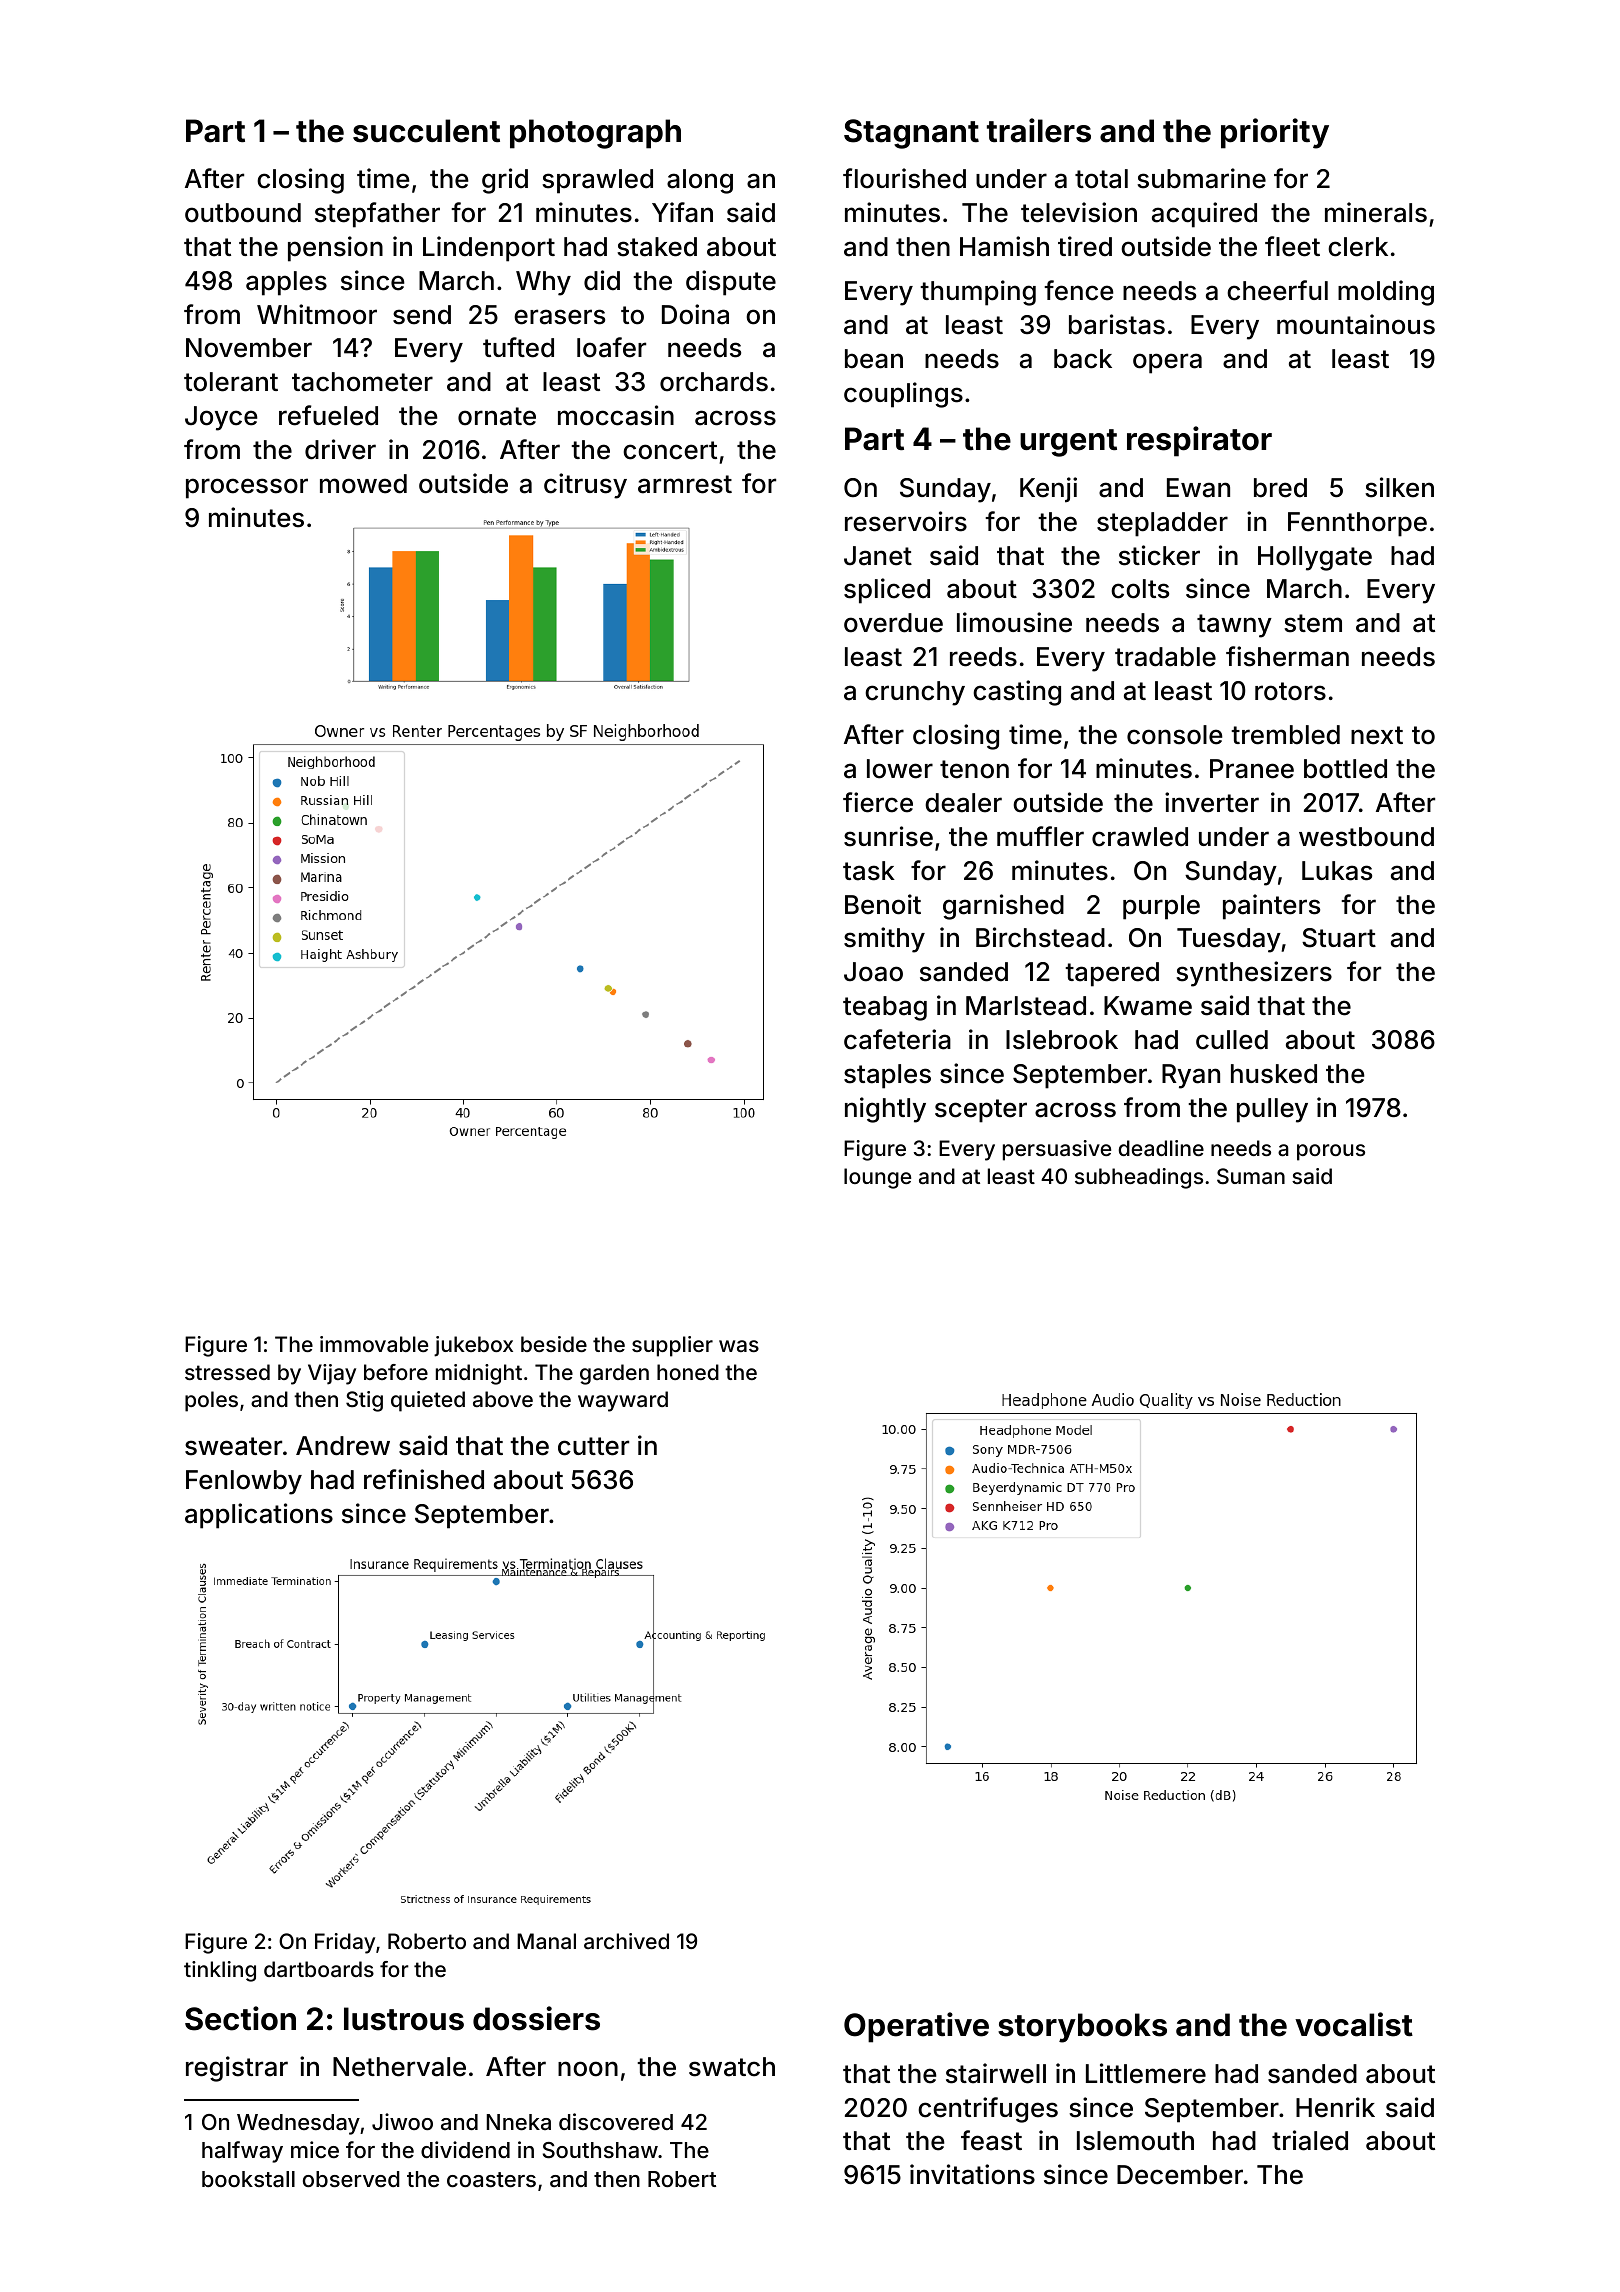 The height and width of the screenshot is (2292, 1620). Describe the element at coordinates (688, 1372) in the screenshot. I see `honed` at that location.
